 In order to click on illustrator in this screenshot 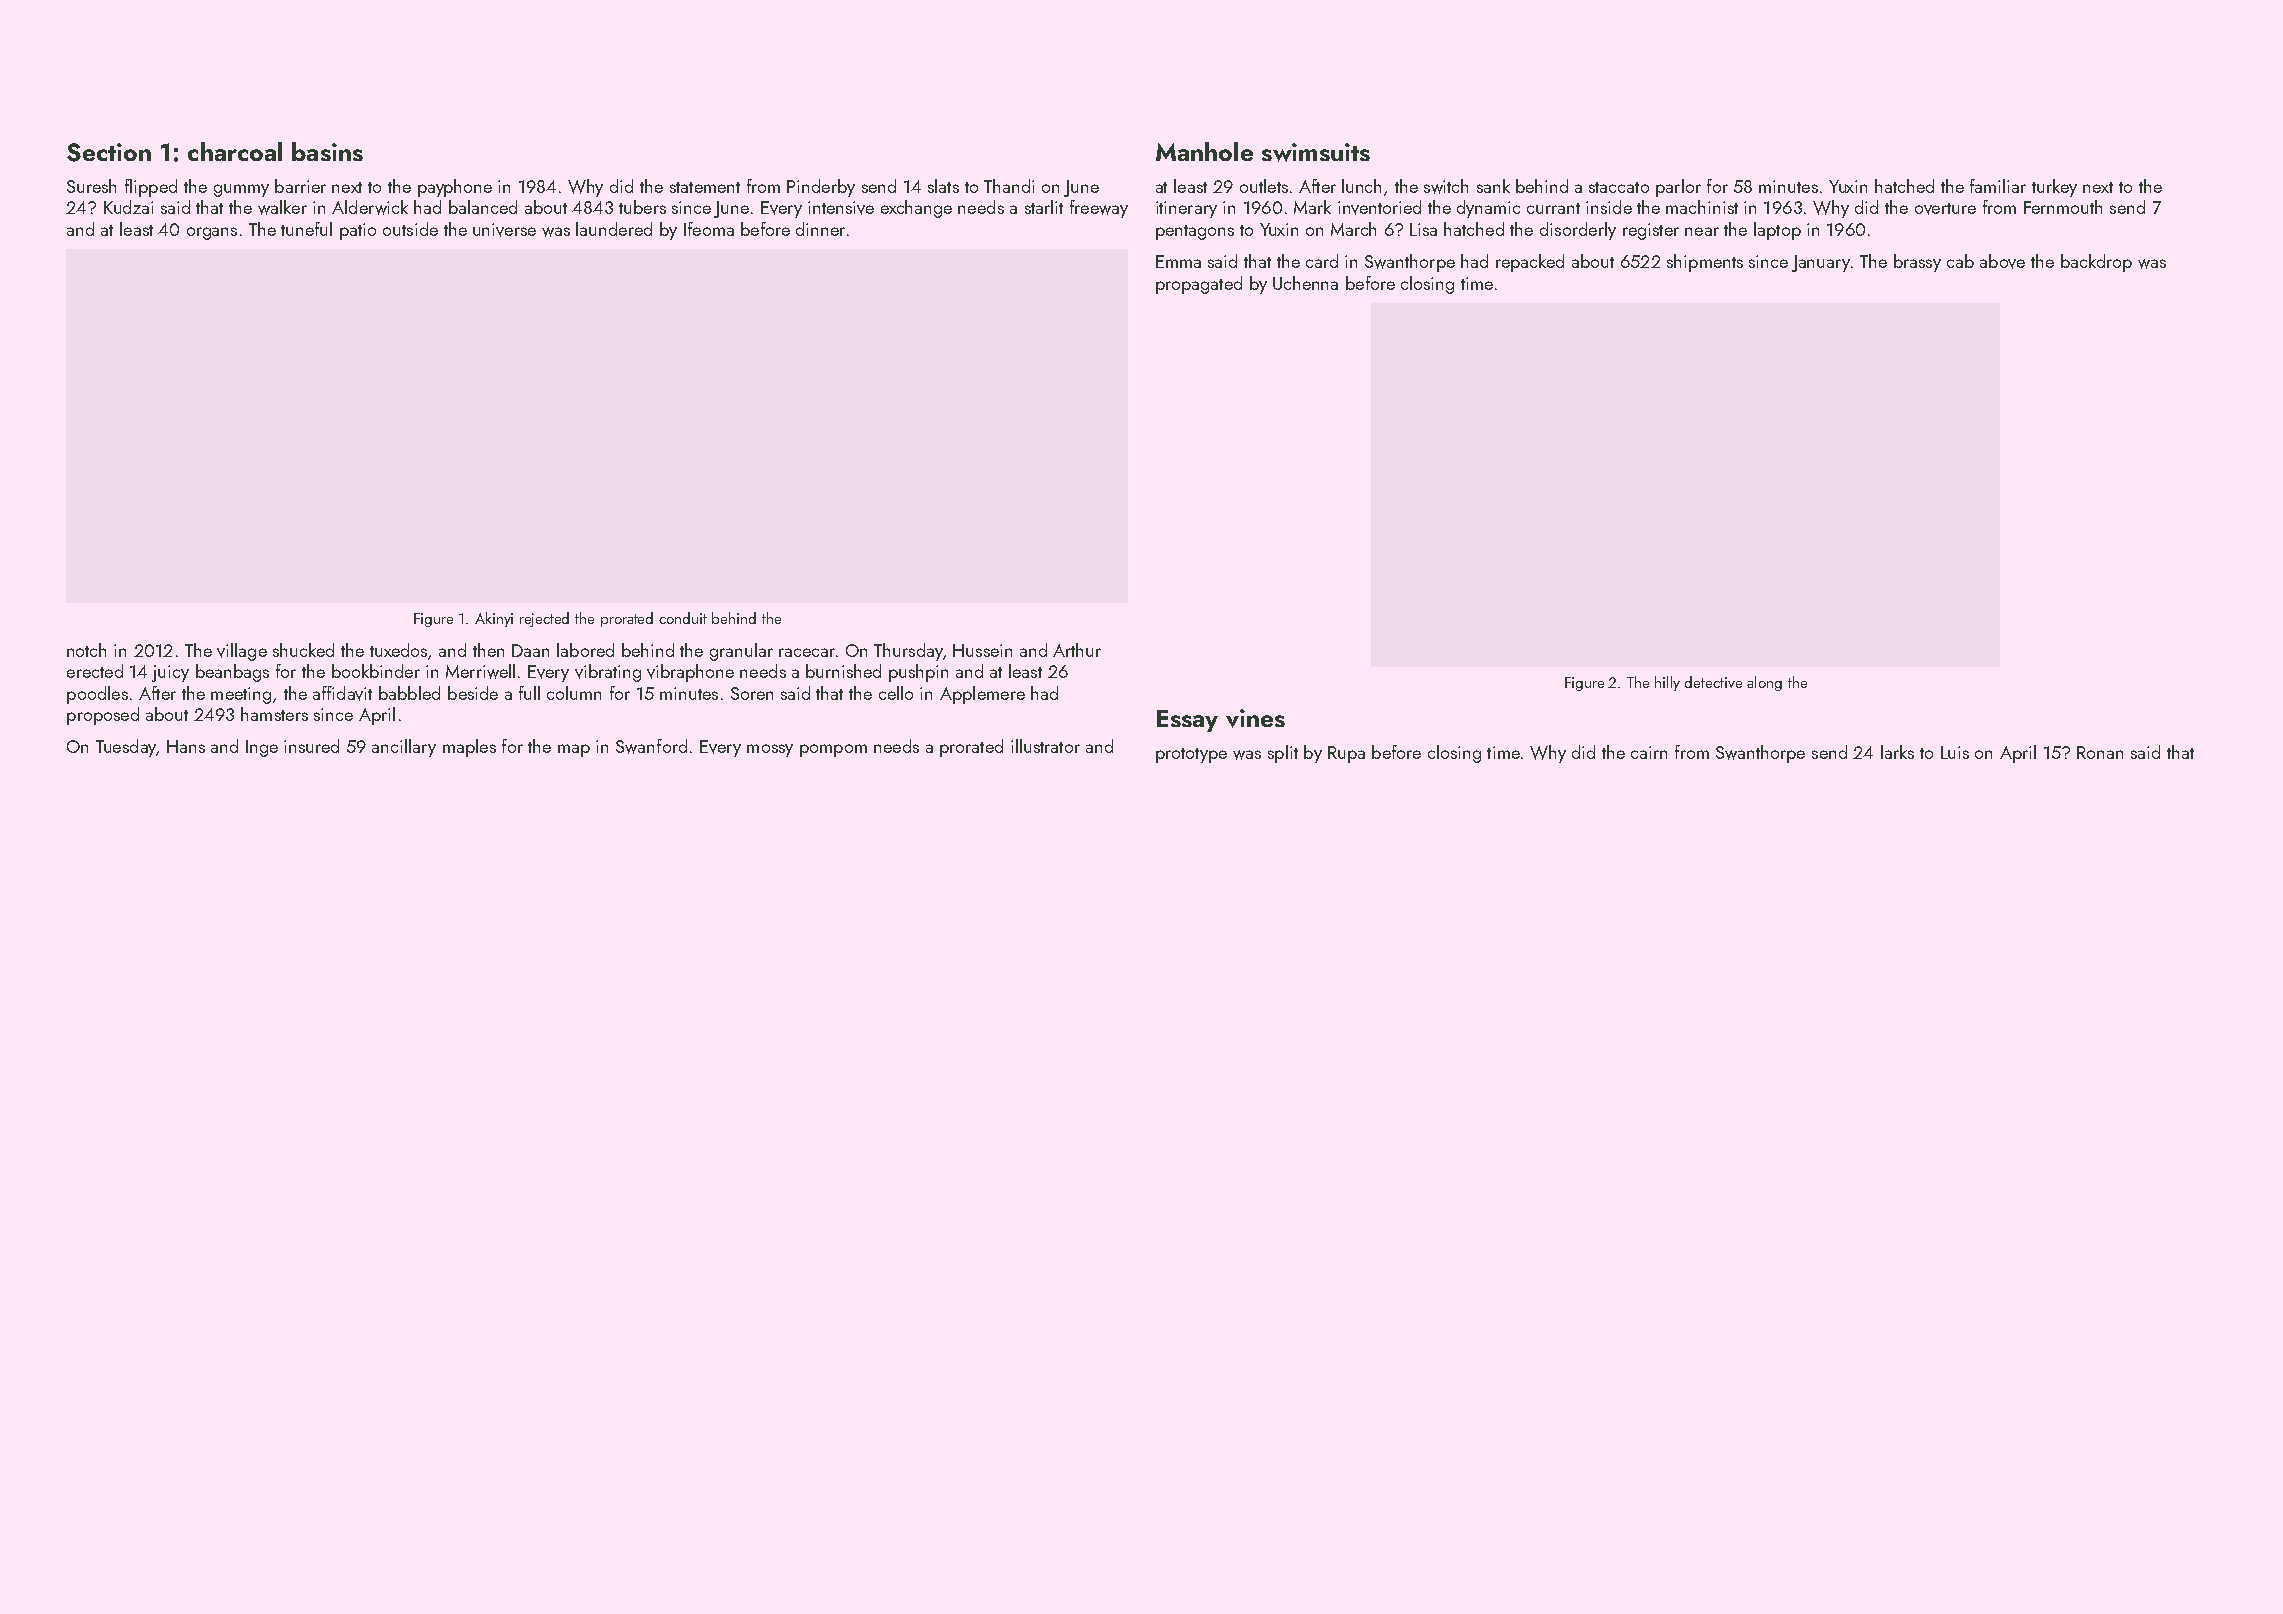, I will do `click(1045, 746)`.
